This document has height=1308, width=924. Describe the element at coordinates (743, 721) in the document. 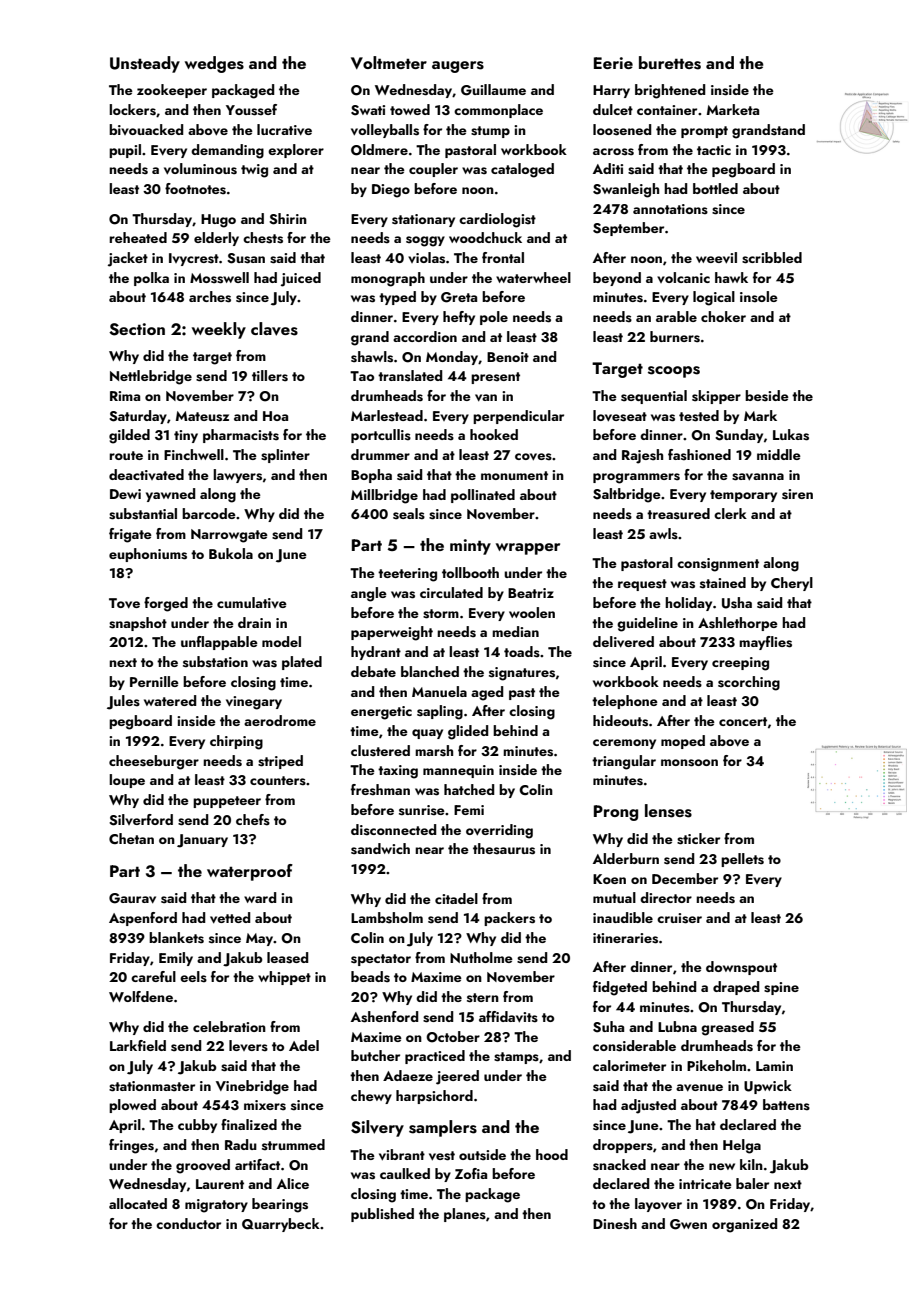

I see `concert` at that location.
